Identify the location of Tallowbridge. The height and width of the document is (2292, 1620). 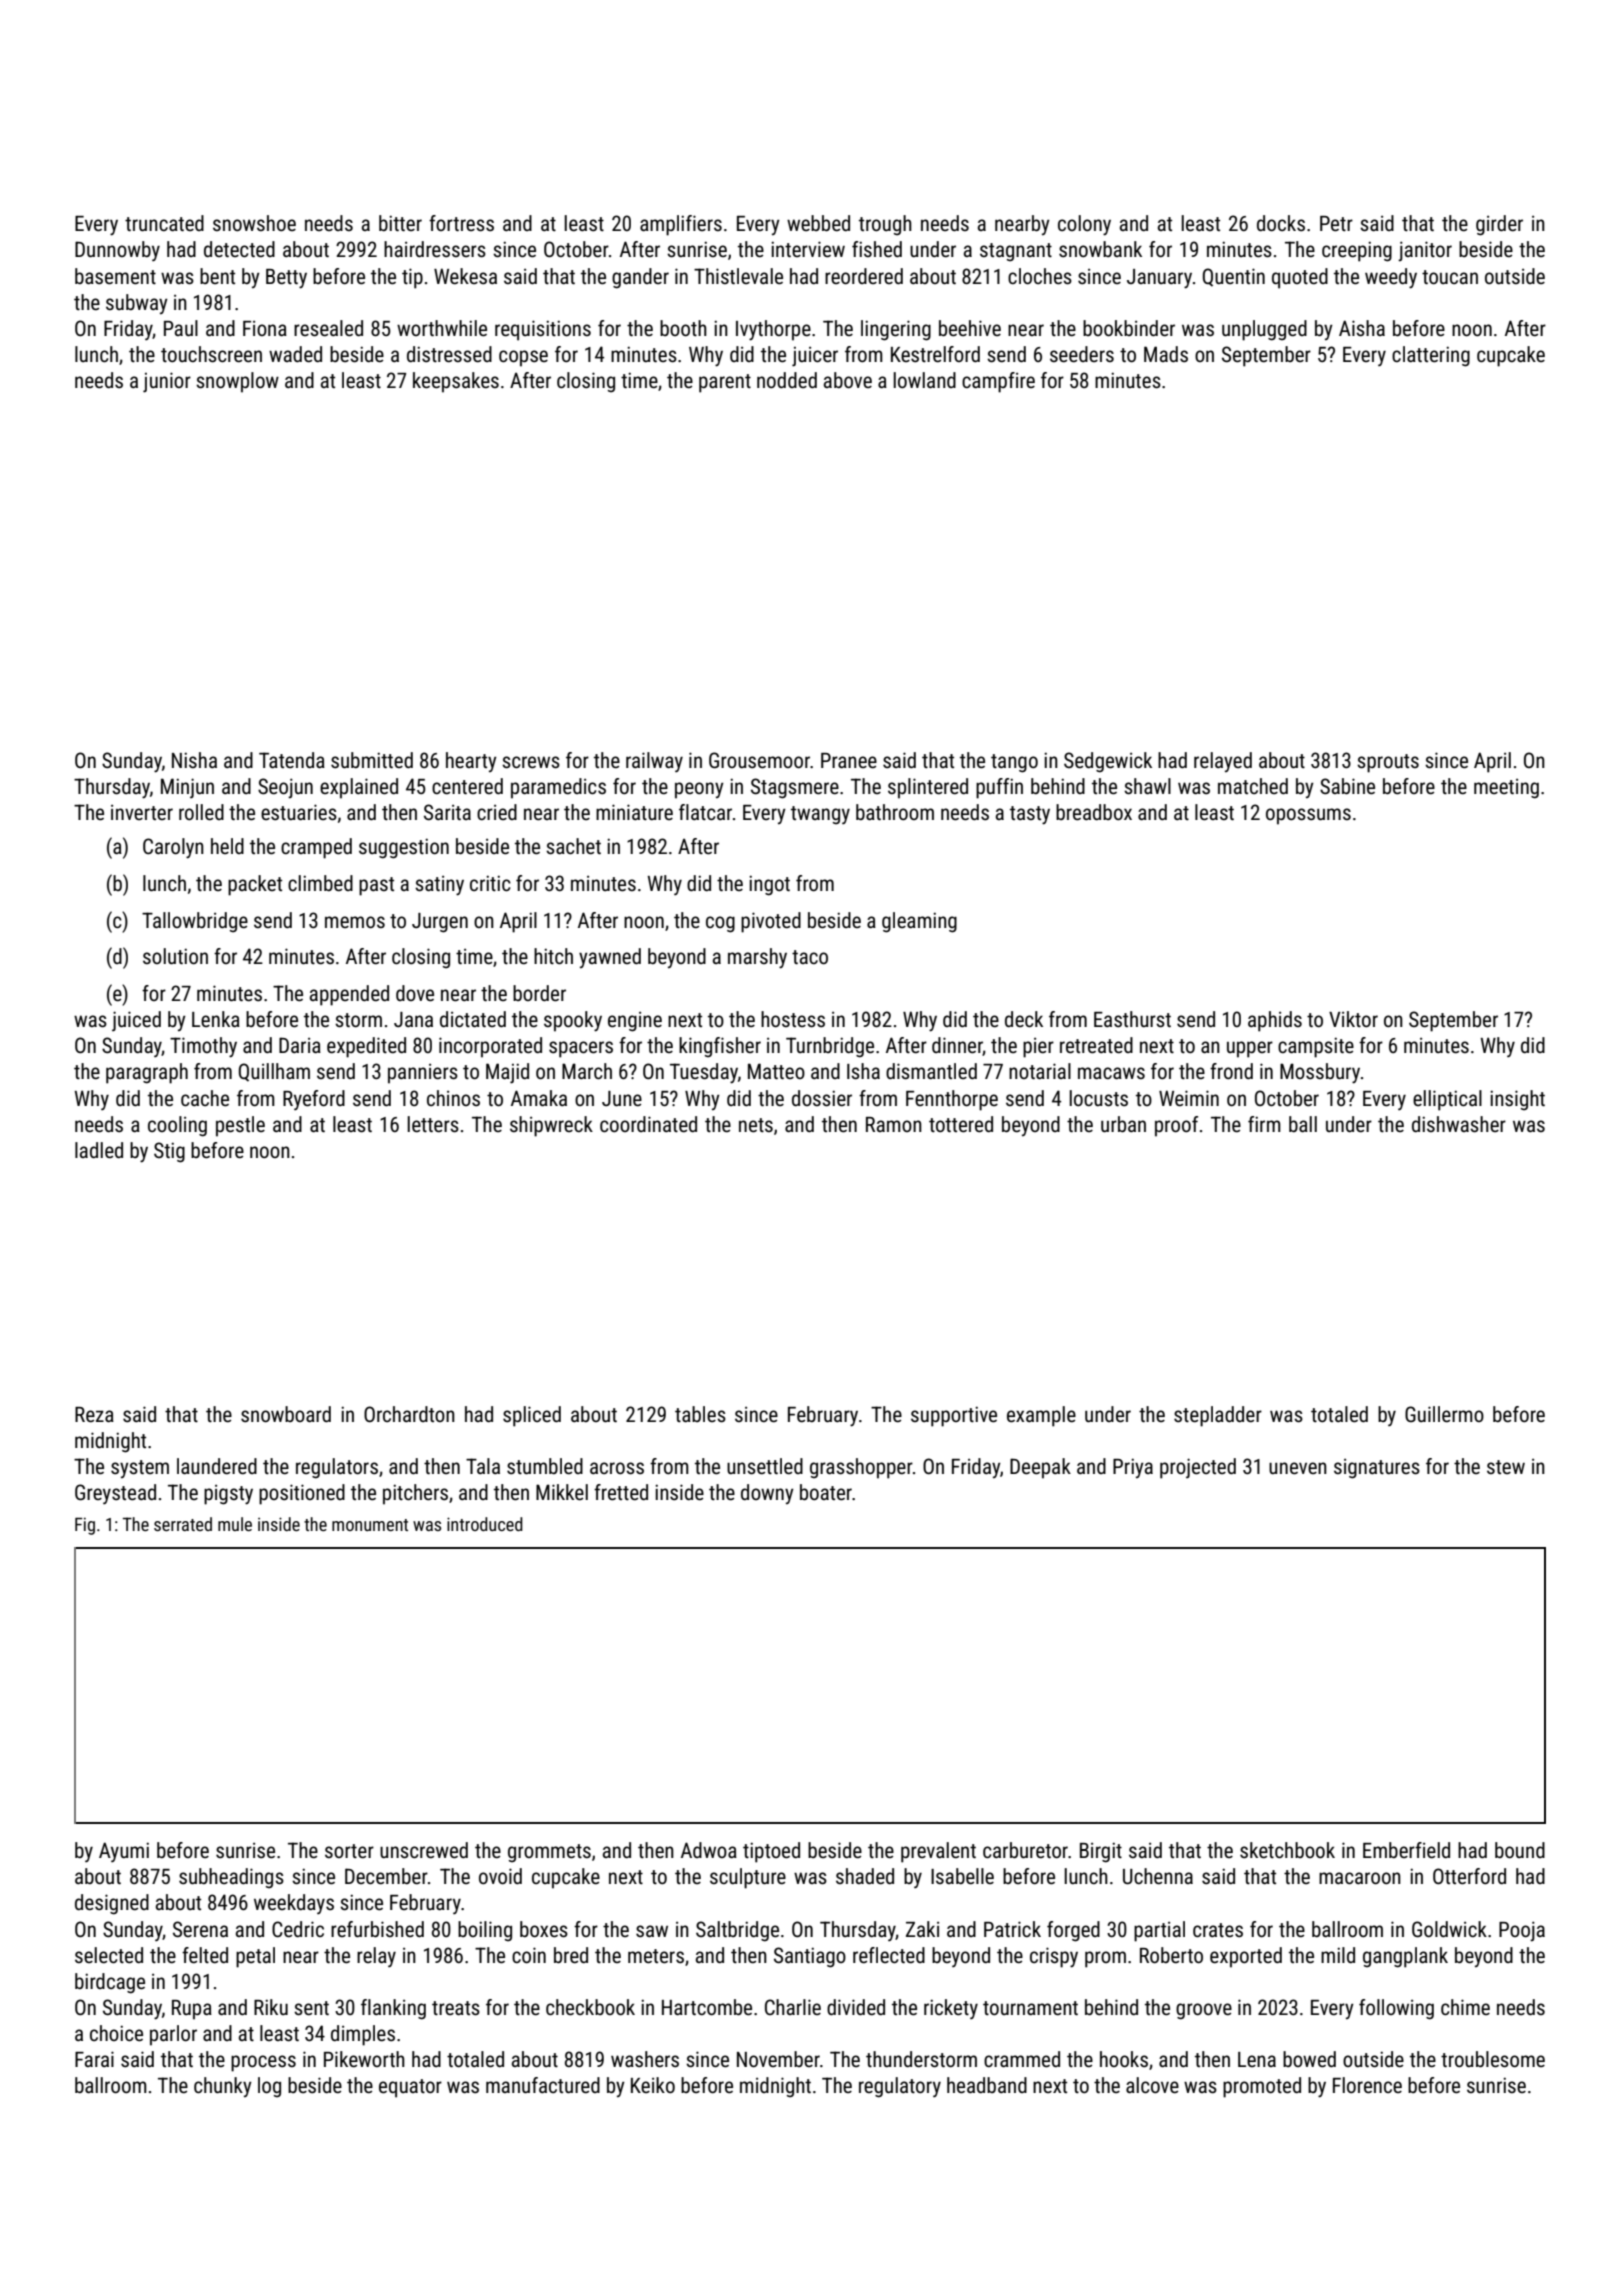
(195, 922).
